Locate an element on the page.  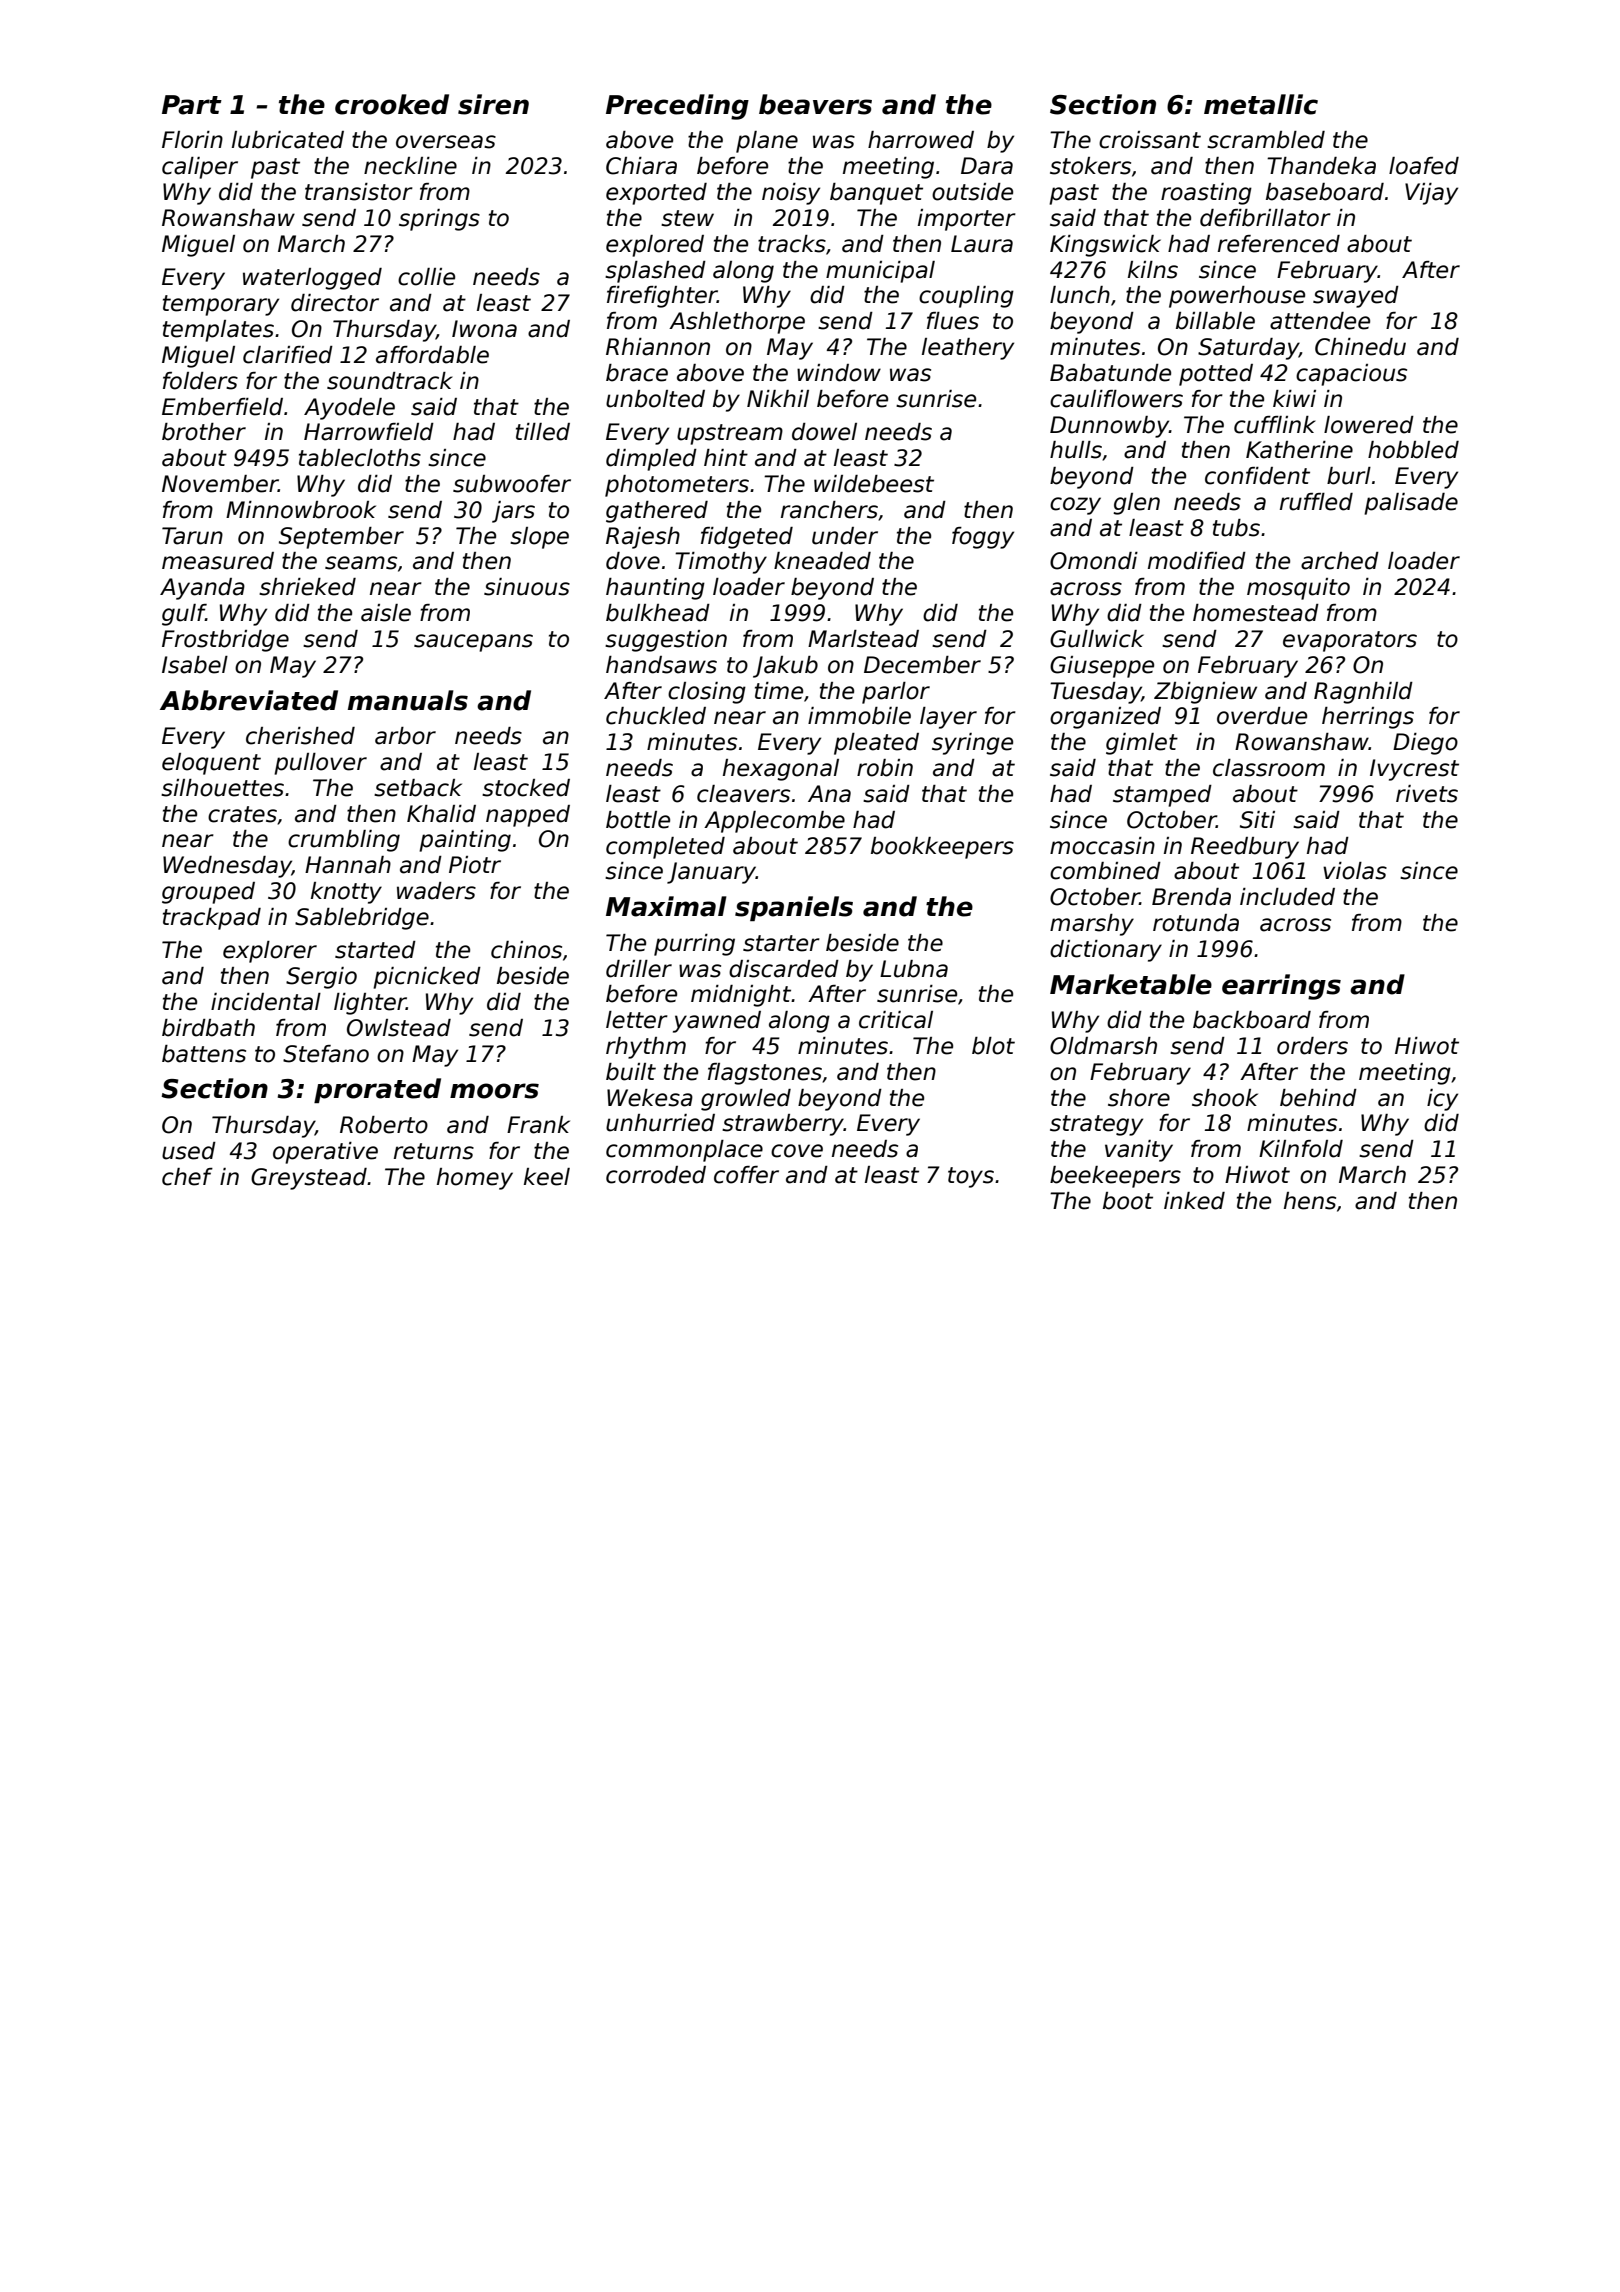
Part is located at coordinates (192, 105).
